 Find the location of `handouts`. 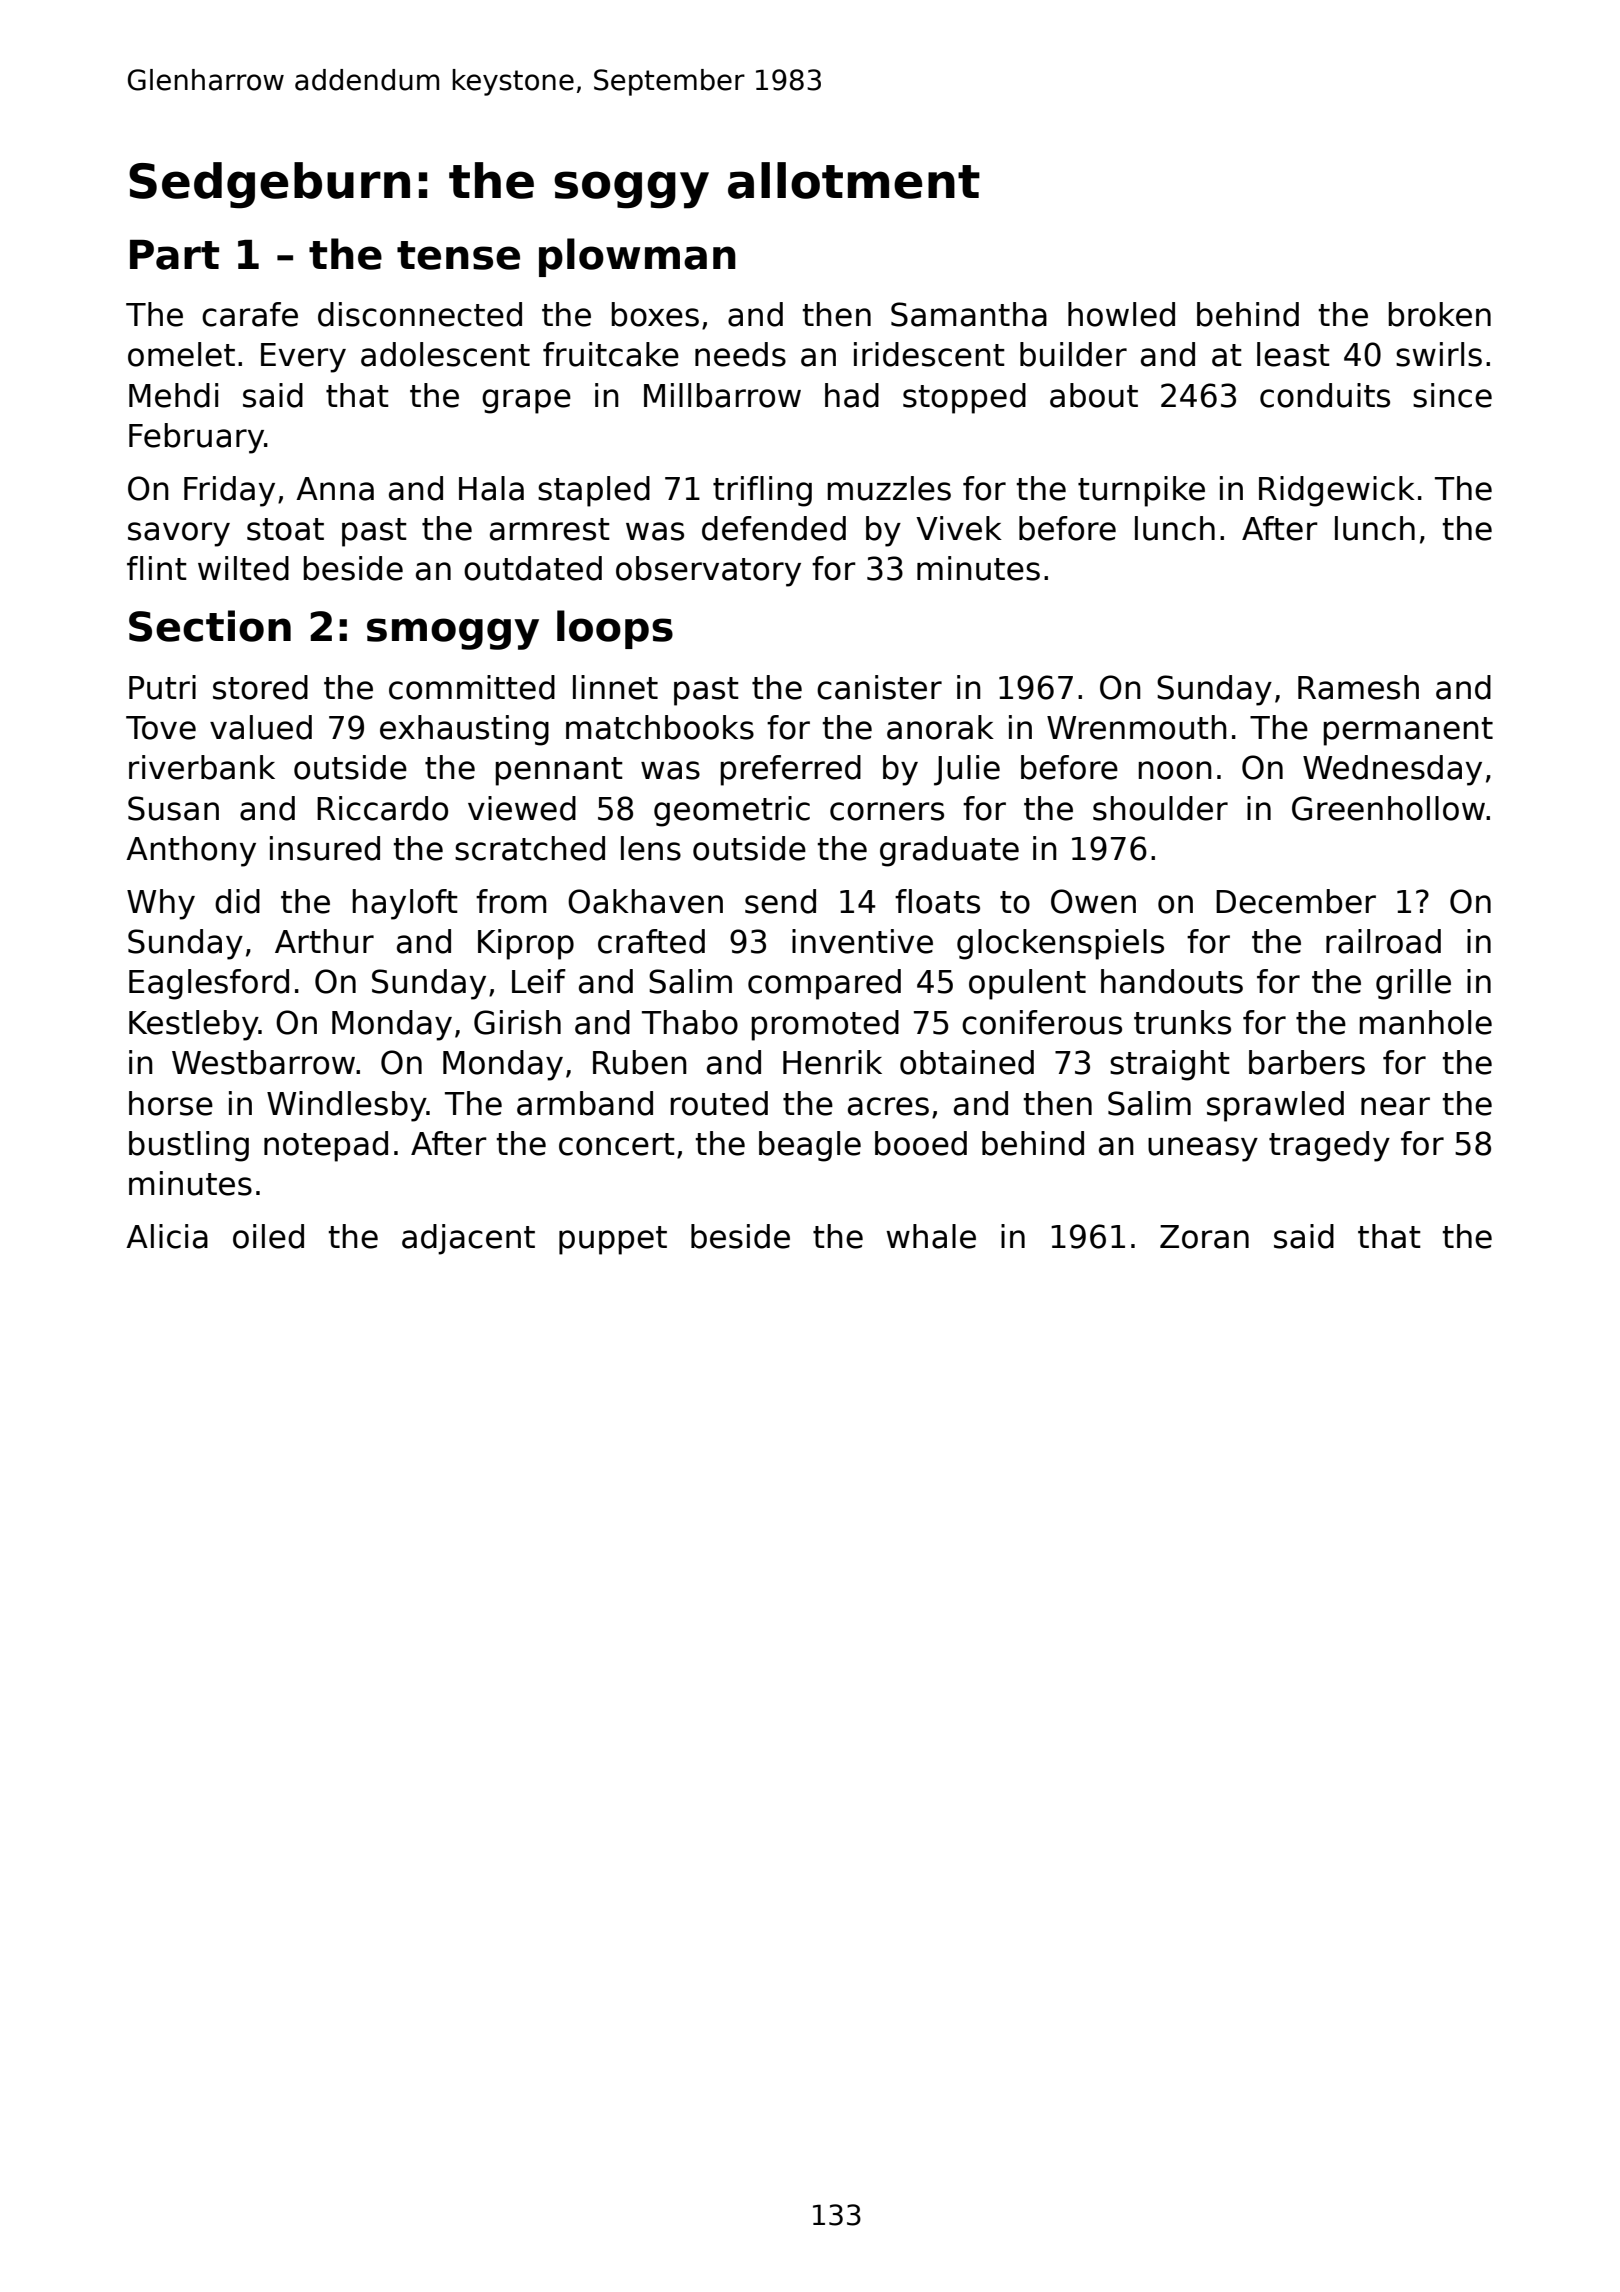

handouts is located at coordinates (1172, 981).
